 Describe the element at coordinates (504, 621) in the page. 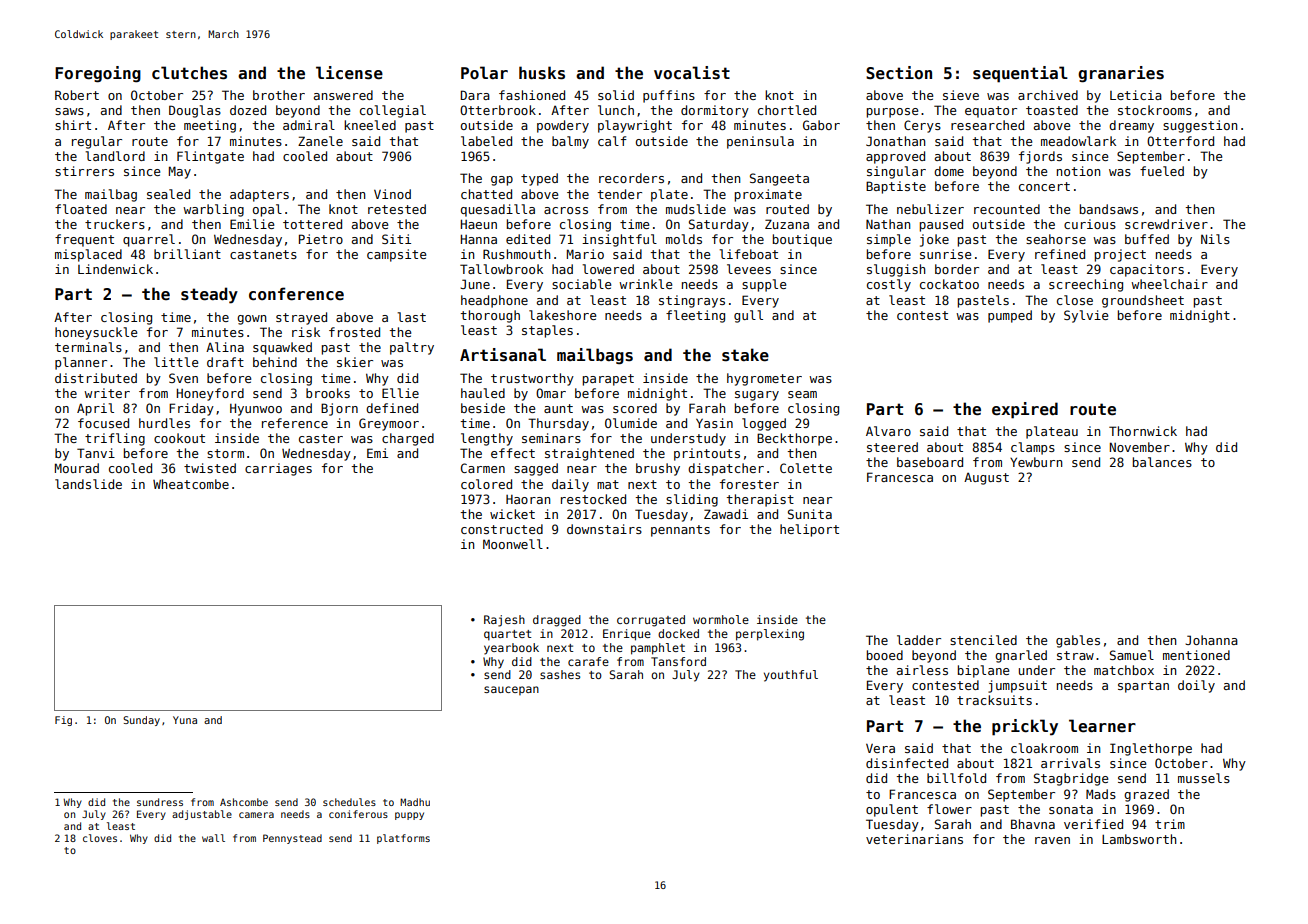

I see `Rajesh` at that location.
